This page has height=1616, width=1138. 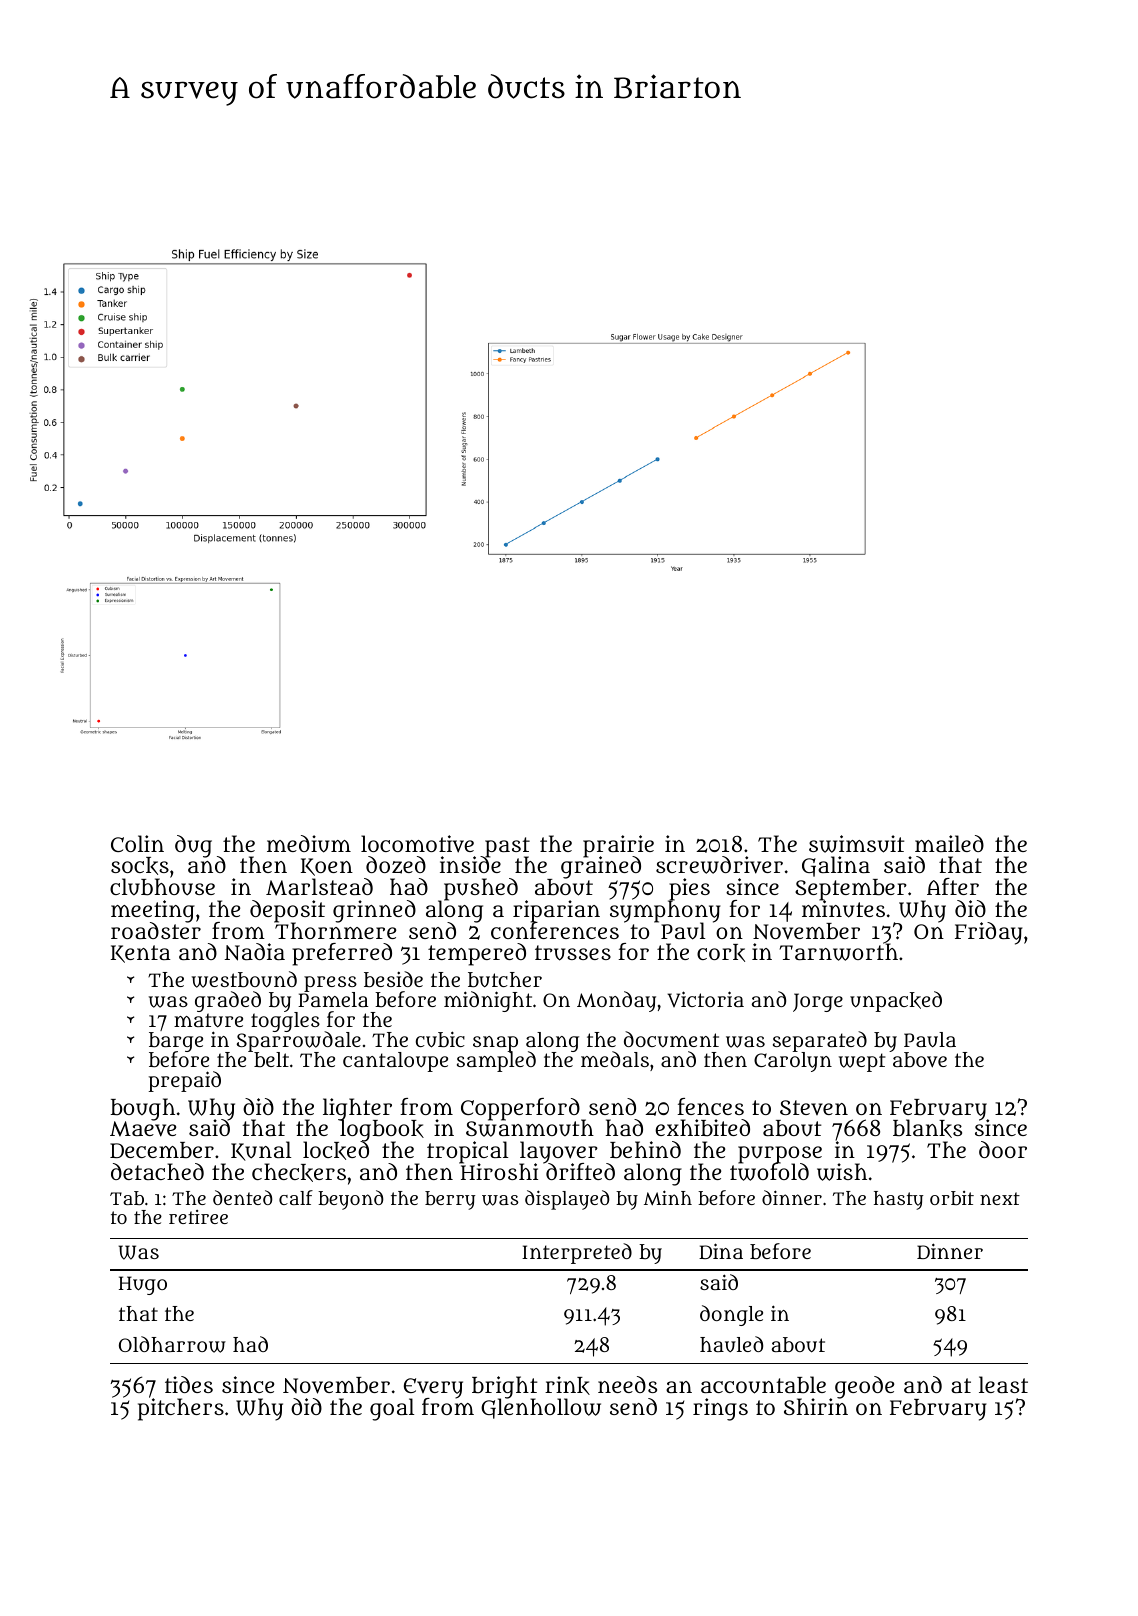 I want to click on graded, so click(x=228, y=1001).
